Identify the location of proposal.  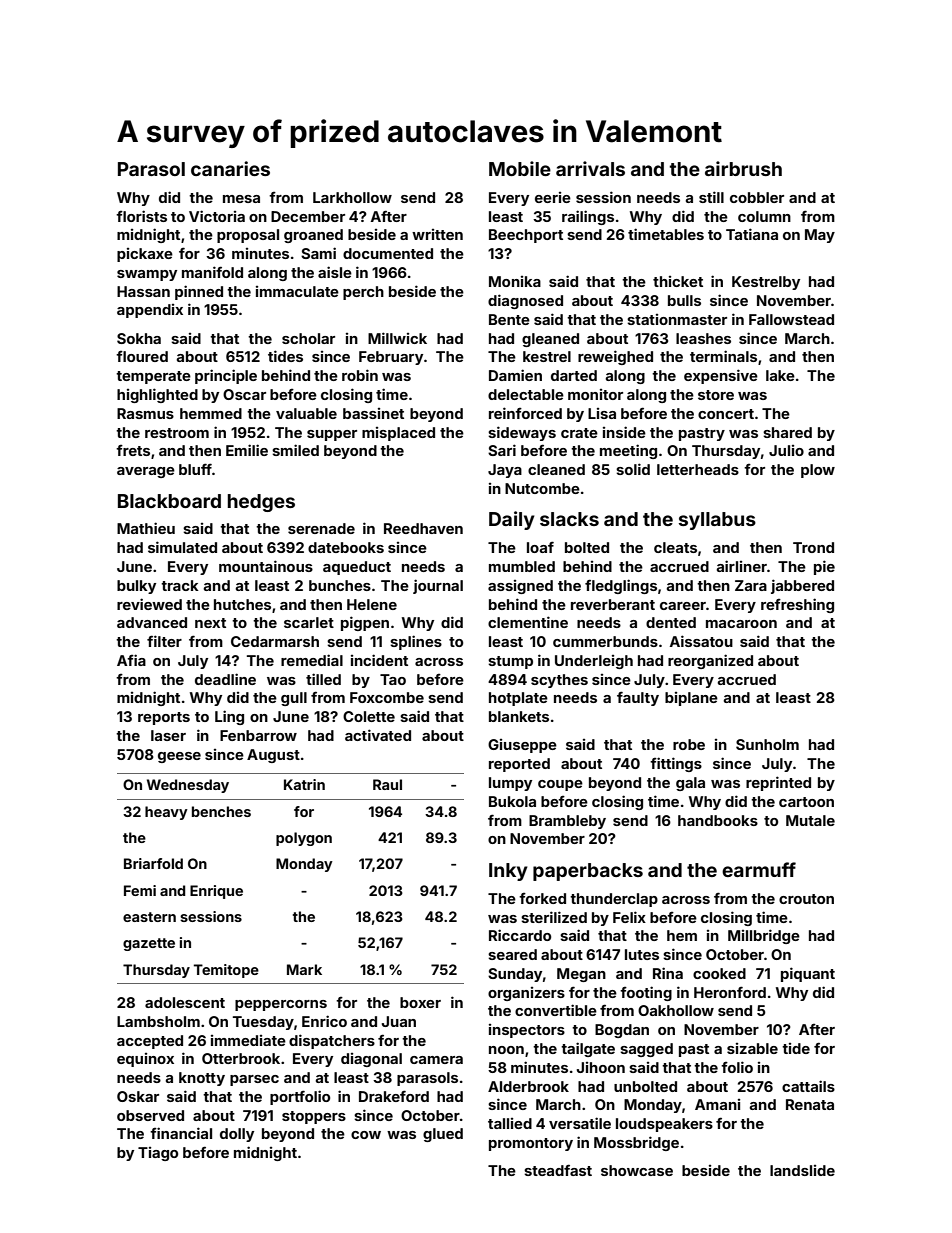
(248, 236).
